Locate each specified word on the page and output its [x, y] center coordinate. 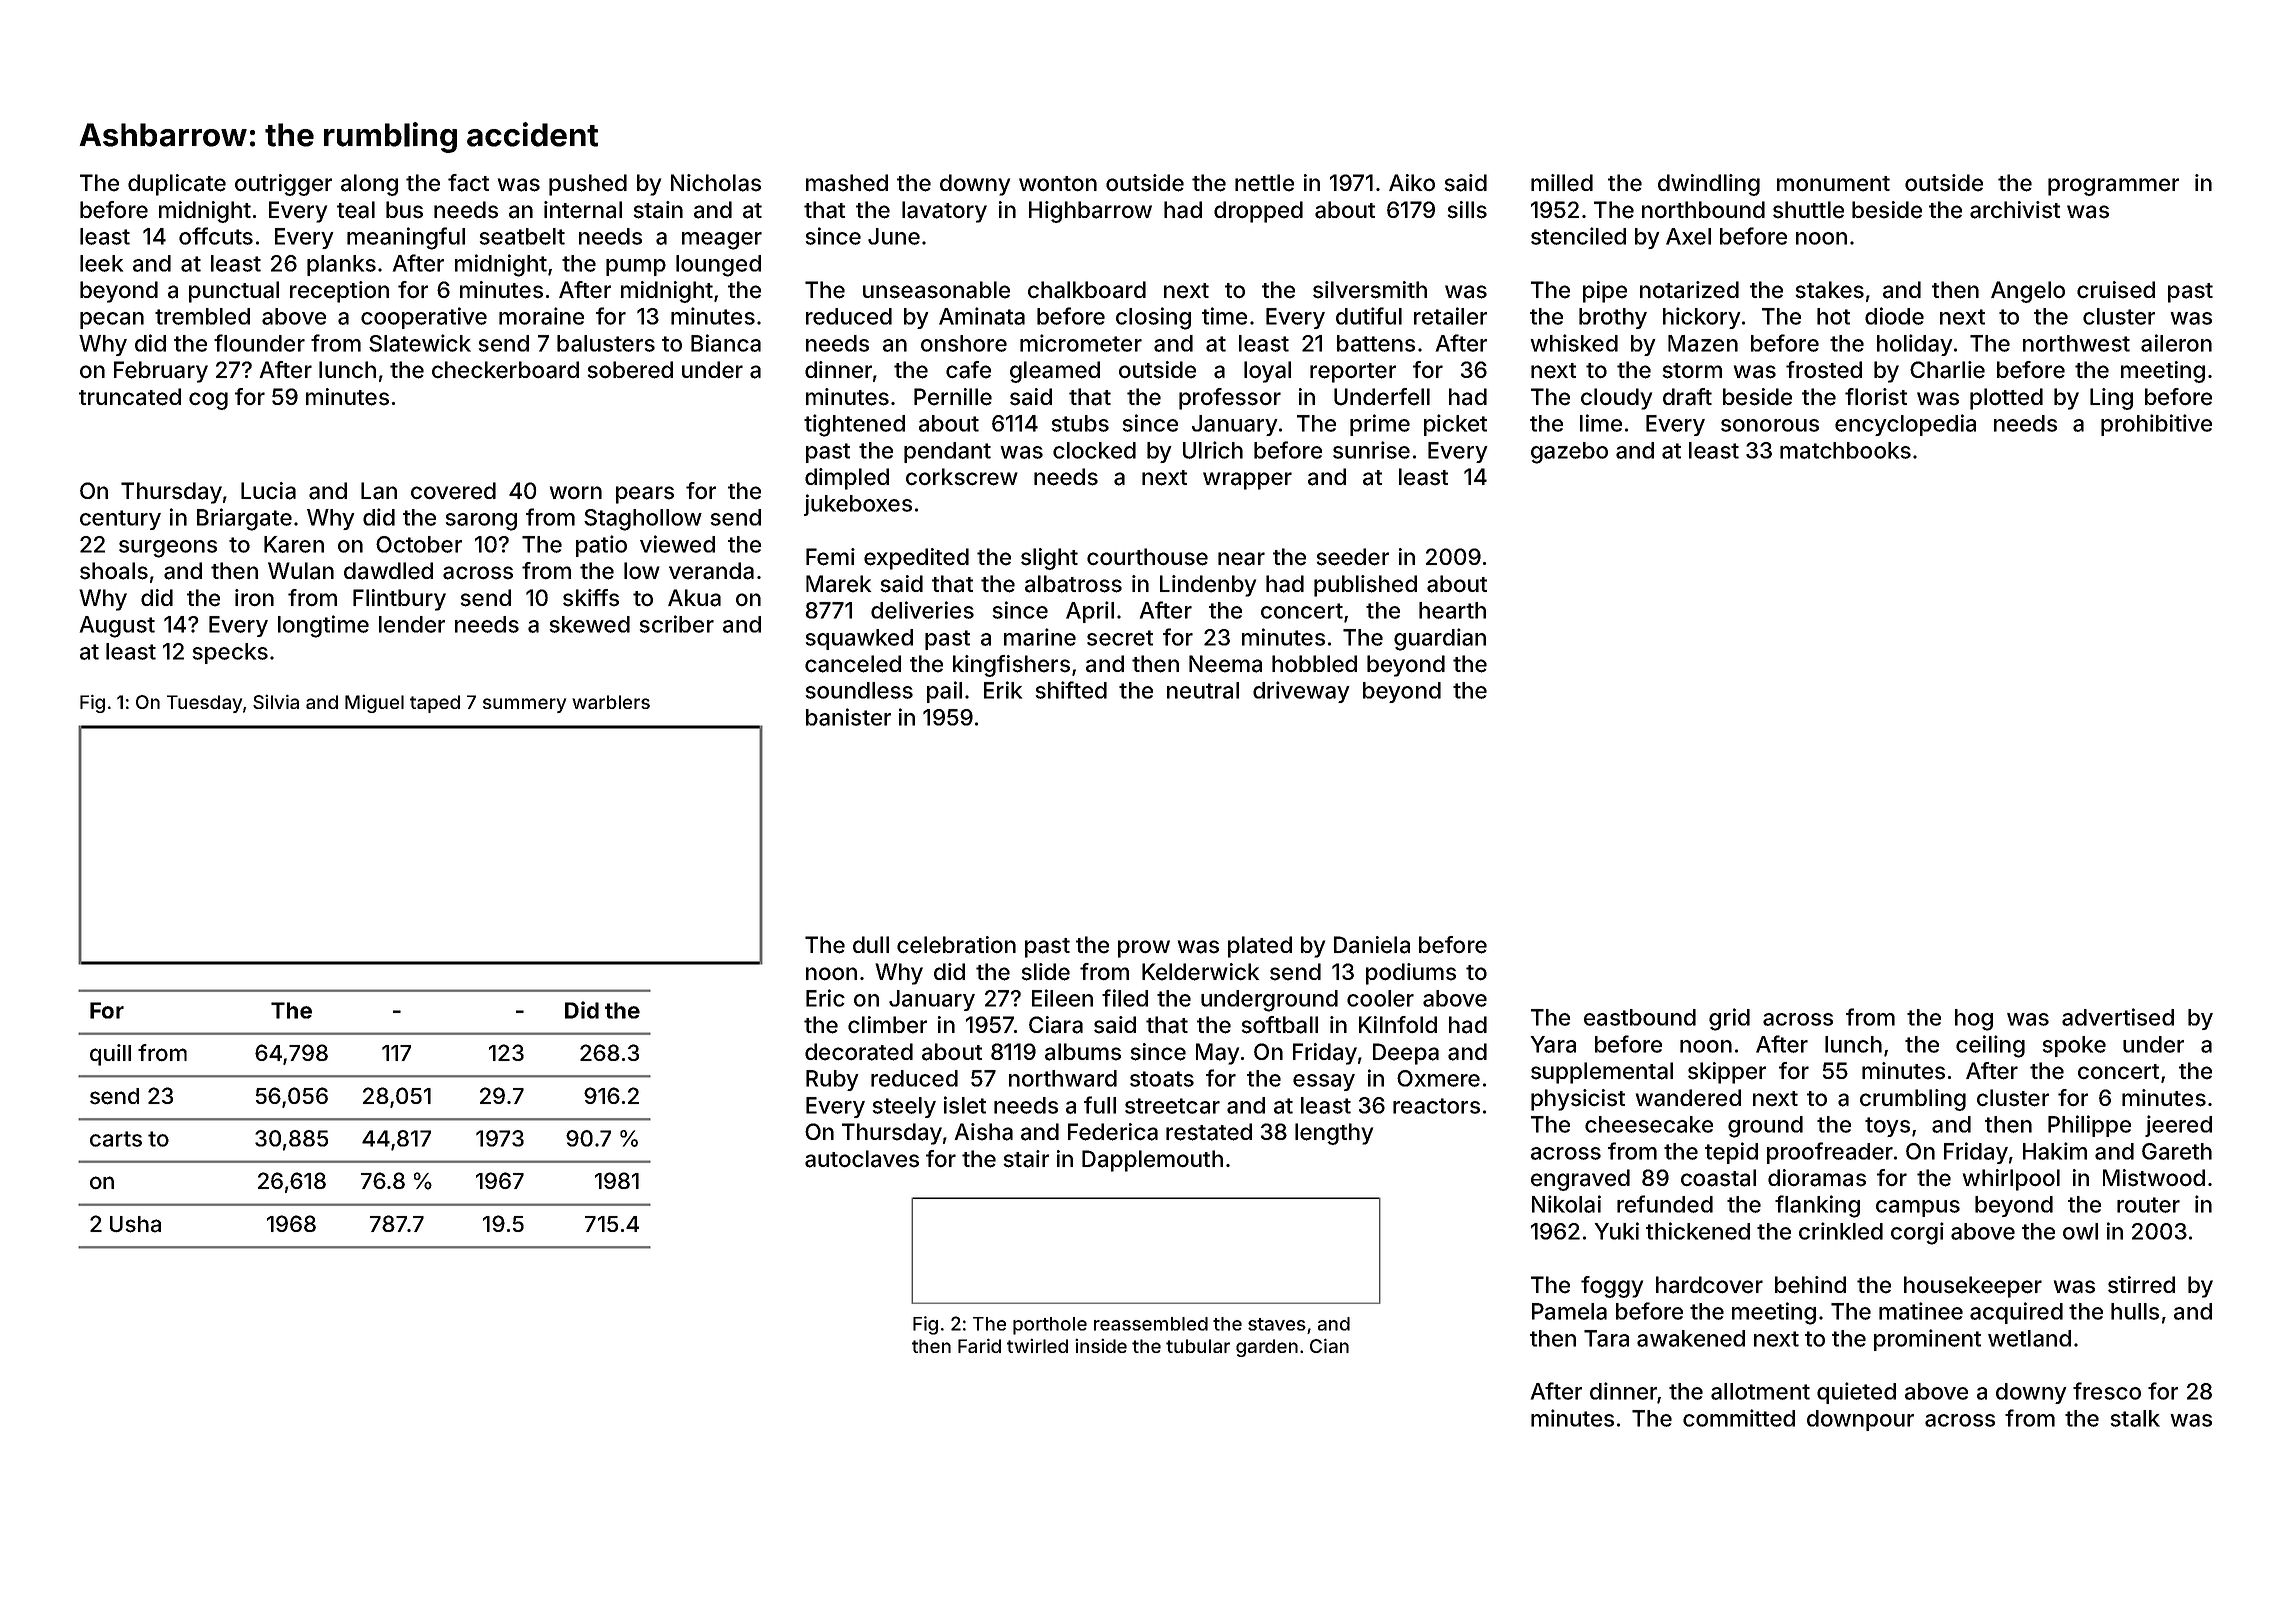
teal [356, 210]
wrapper [1247, 481]
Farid [979, 1345]
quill [110, 1055]
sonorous [1770, 425]
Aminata [982, 316]
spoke [2074, 1046]
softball [1279, 1025]
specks [230, 653]
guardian [1440, 639]
